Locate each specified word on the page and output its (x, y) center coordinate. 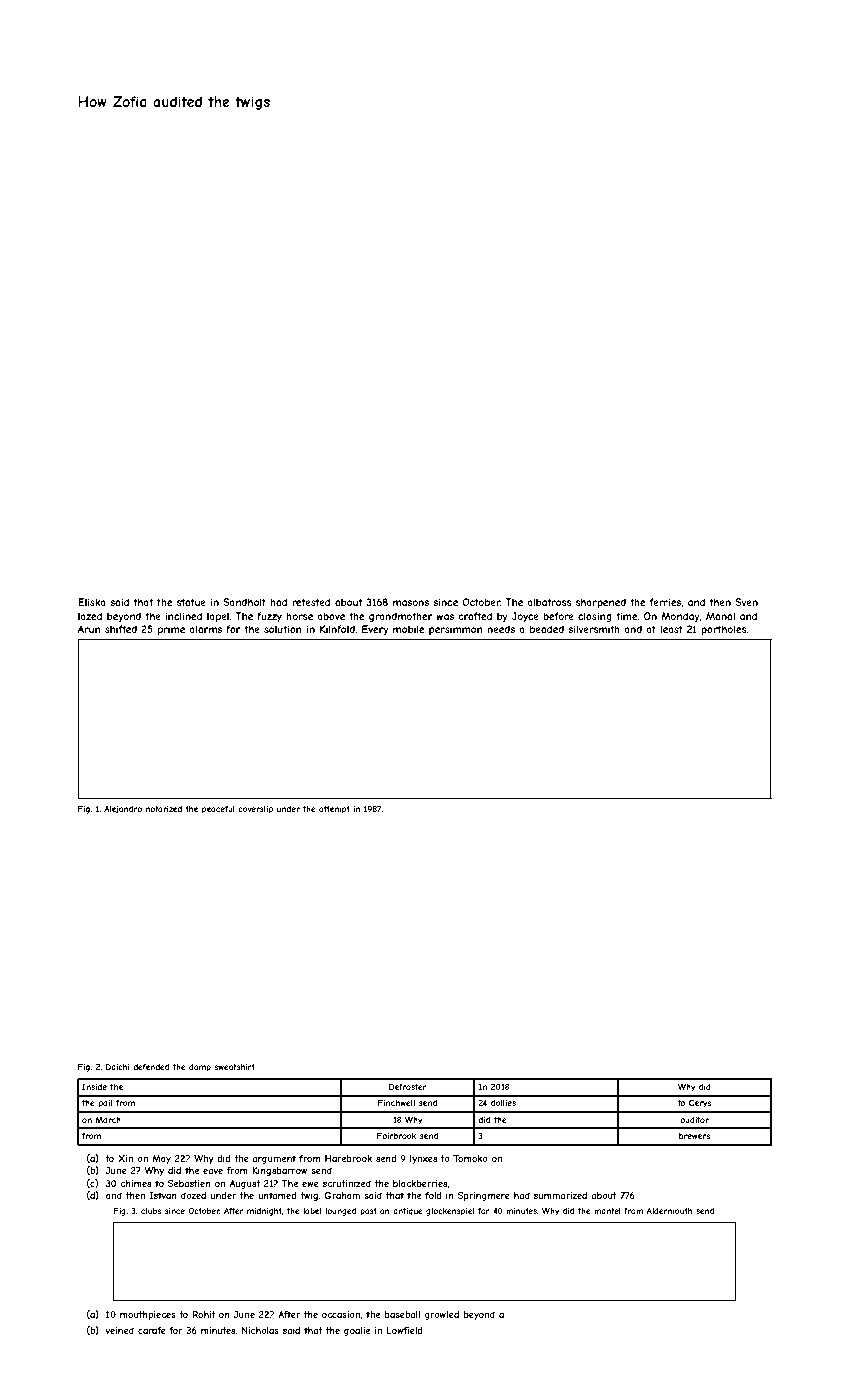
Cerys (700, 1103)
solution (283, 629)
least (671, 629)
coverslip (255, 810)
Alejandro (123, 810)
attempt (334, 810)
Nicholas (260, 1330)
